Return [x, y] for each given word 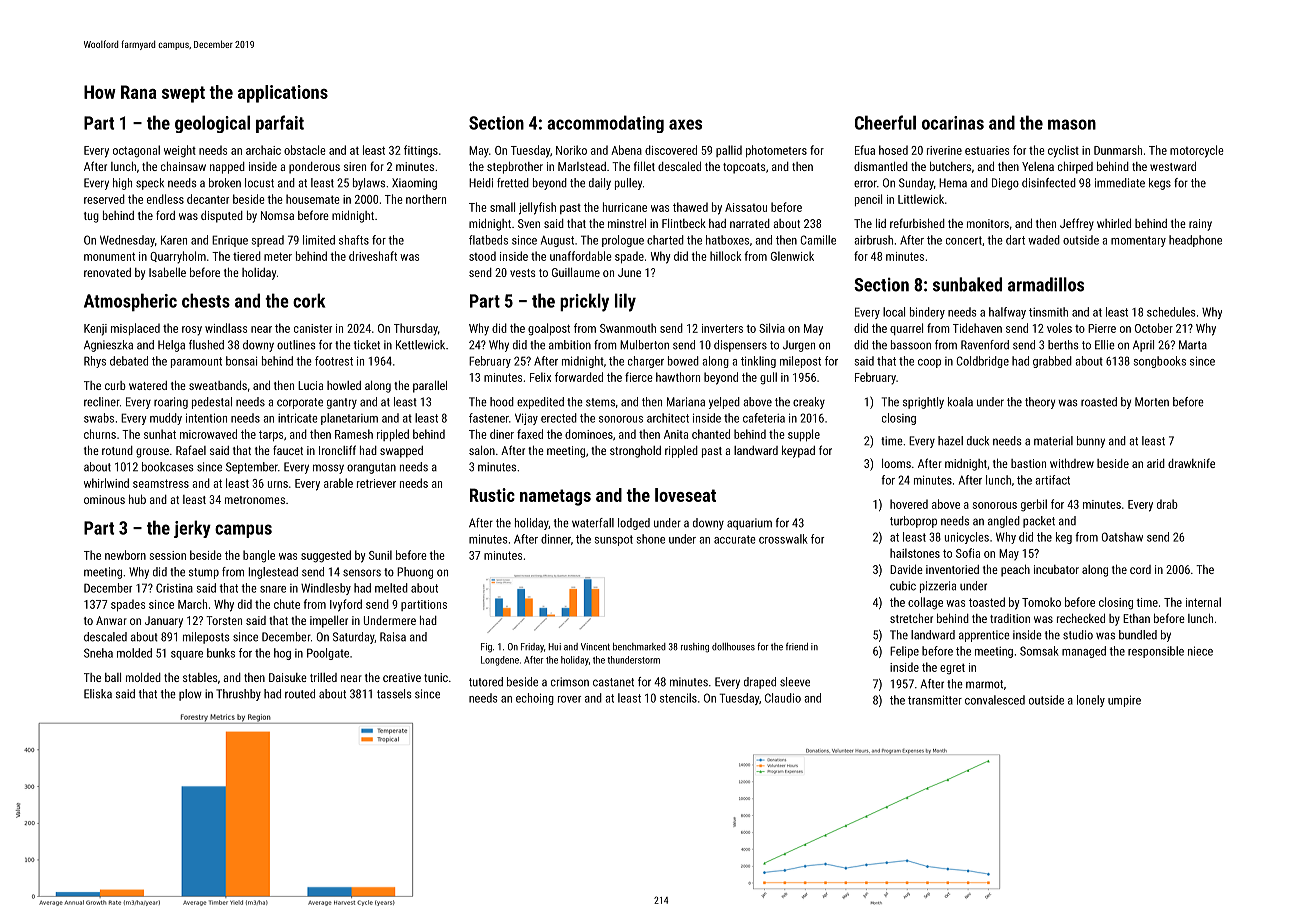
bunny [1091, 442]
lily [625, 302]
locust [259, 183]
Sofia [968, 553]
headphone [1195, 241]
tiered [247, 256]
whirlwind [106, 483]
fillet [644, 166]
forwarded [579, 377]
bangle [259, 556]
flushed [206, 345]
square [187, 655]
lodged [634, 524]
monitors [988, 223]
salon [482, 450]
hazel [950, 441]
